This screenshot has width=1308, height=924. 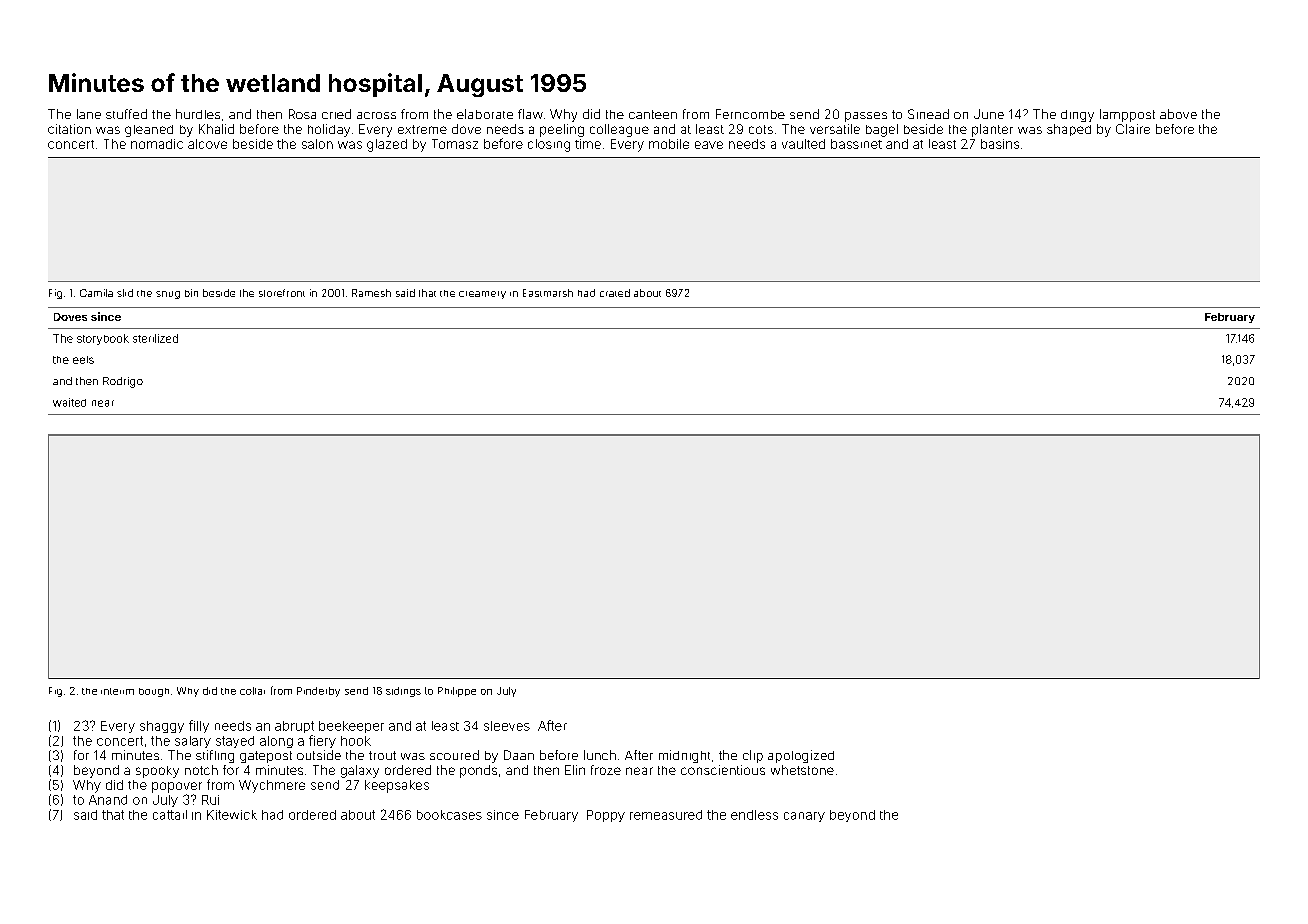 I want to click on Pinderby, so click(x=318, y=692).
